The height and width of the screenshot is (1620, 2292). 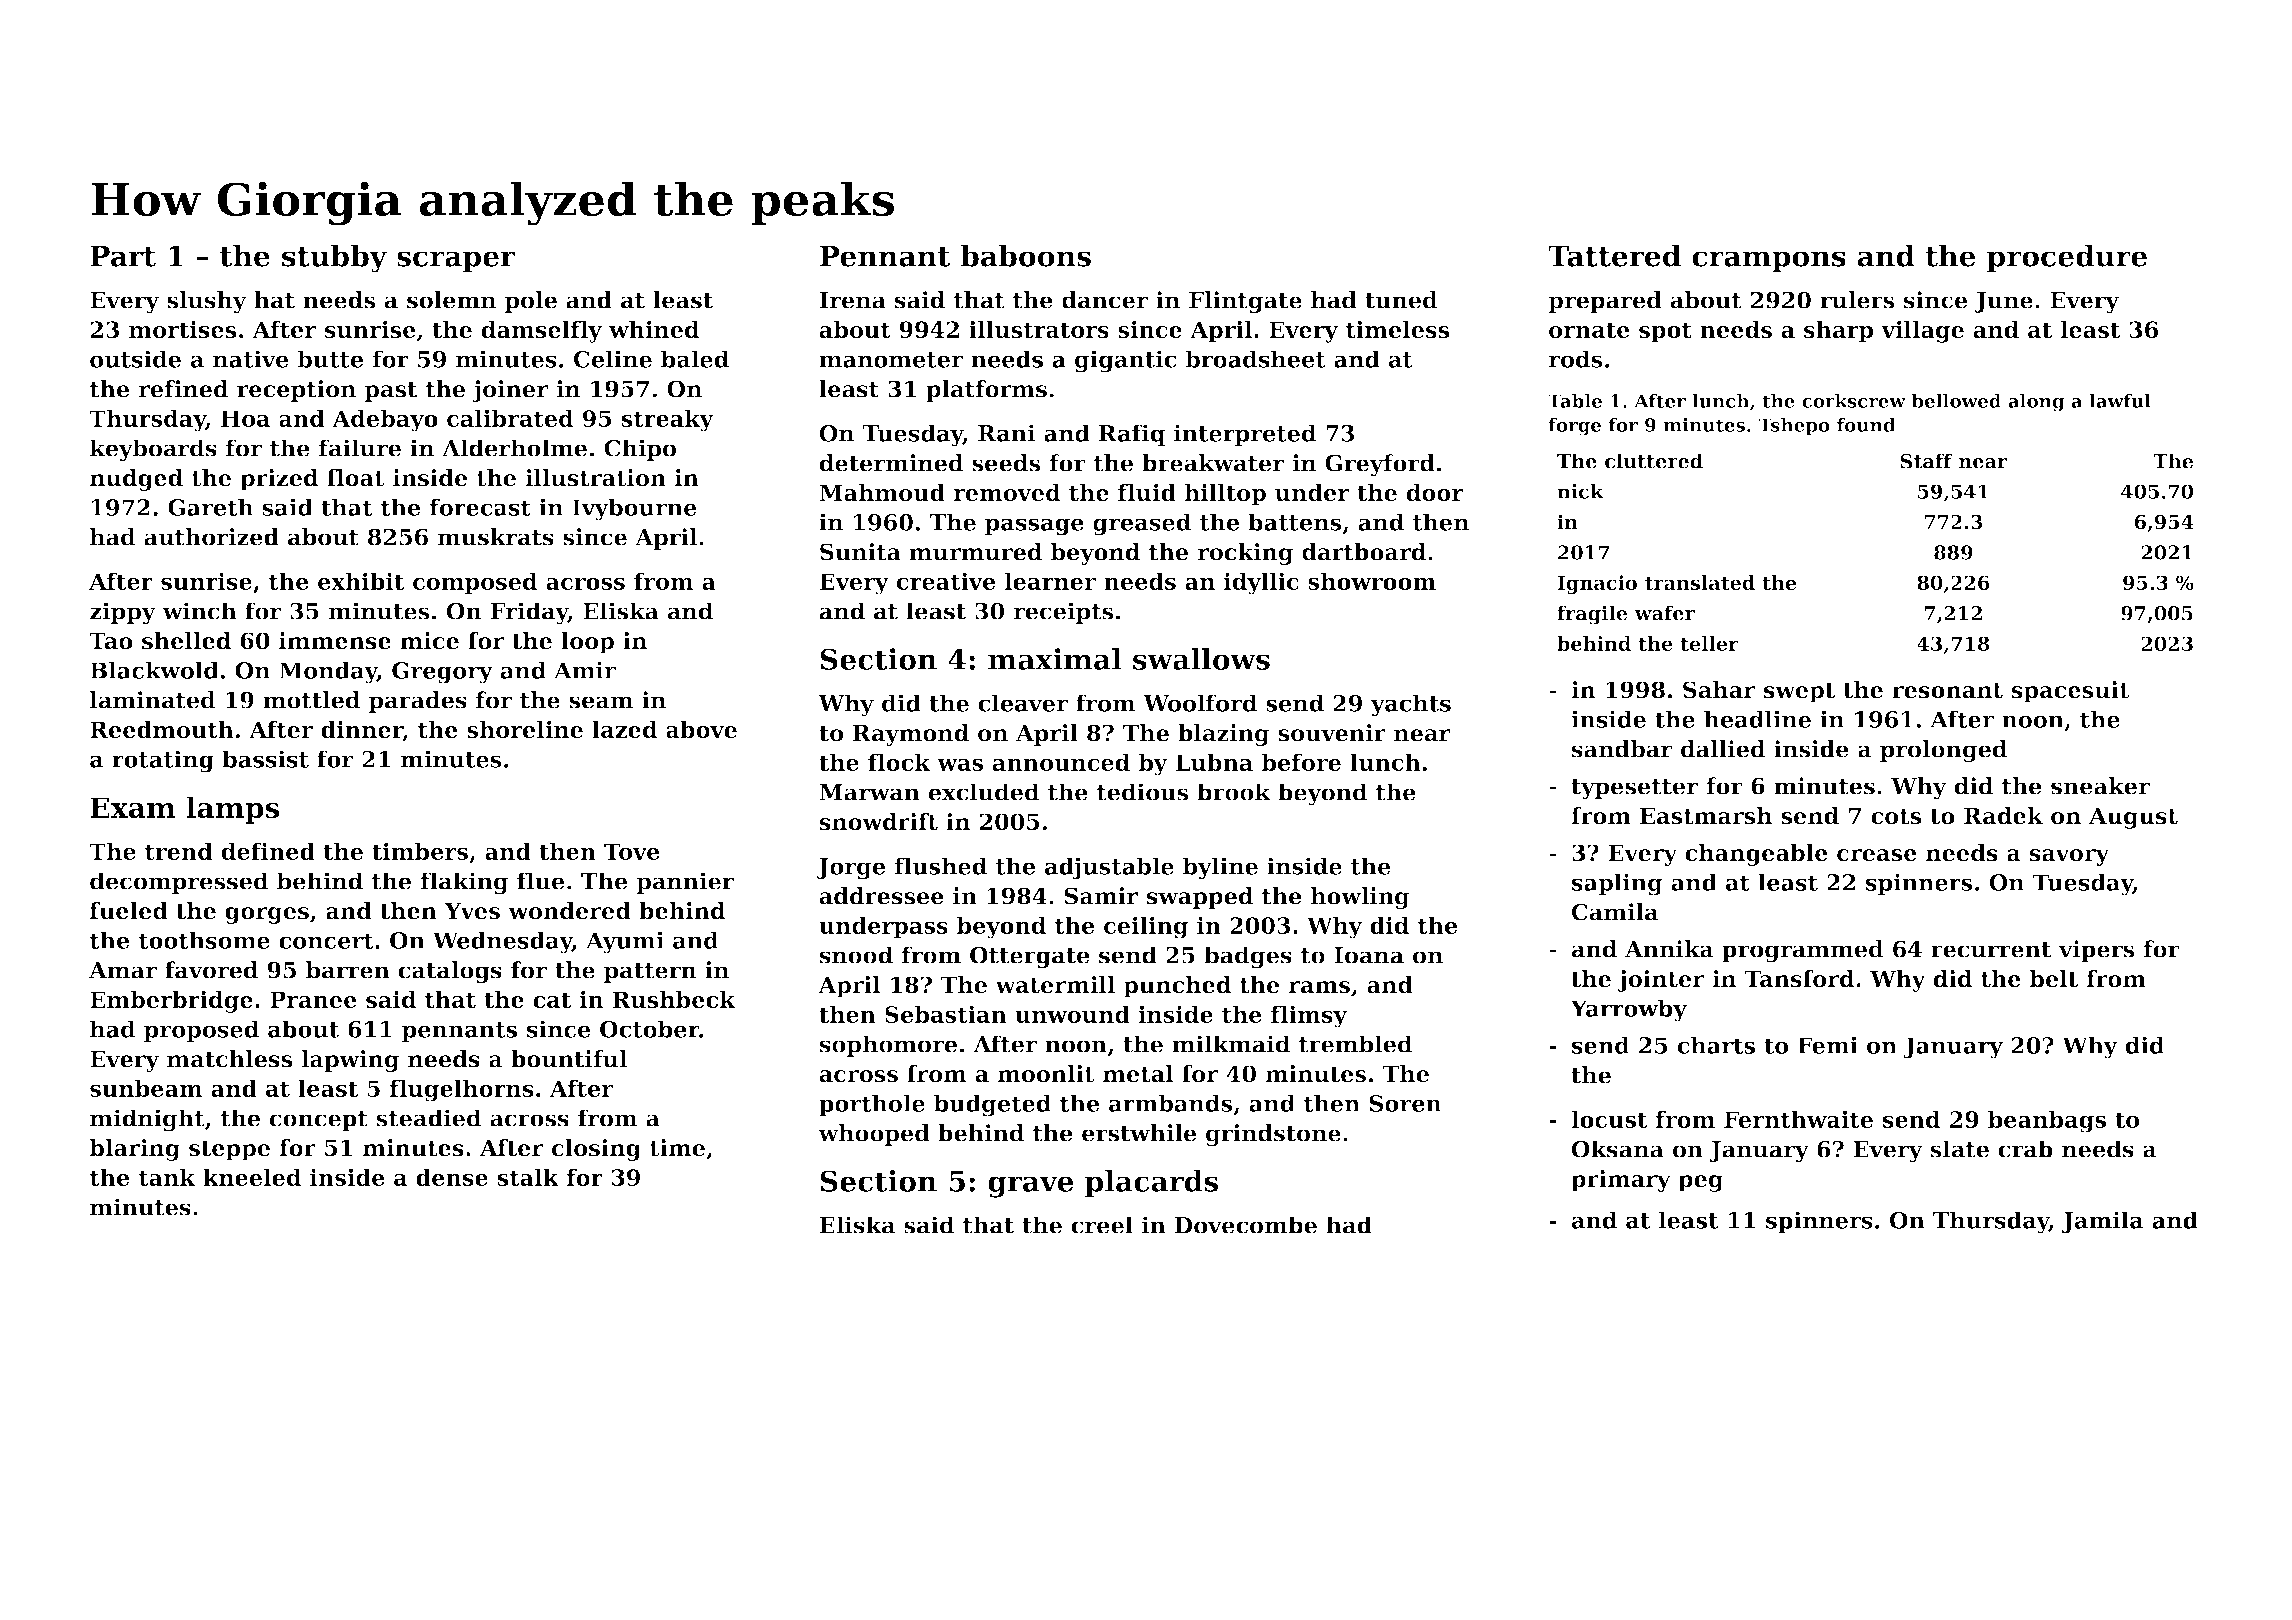 What do you see at coordinates (1635, 789) in the screenshot?
I see `typesetter` at bounding box center [1635, 789].
